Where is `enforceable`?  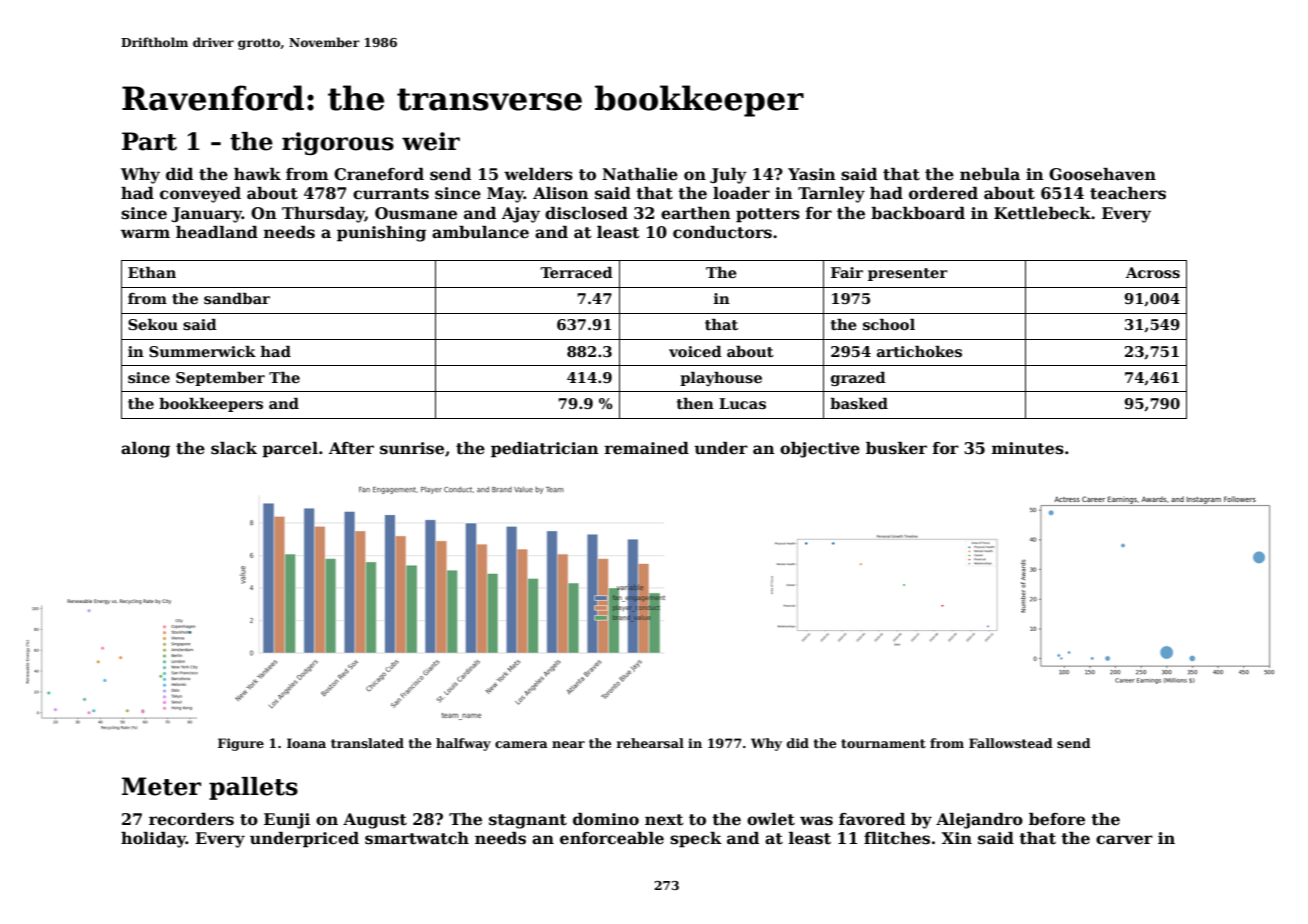
enforceable is located at coordinates (612, 838).
